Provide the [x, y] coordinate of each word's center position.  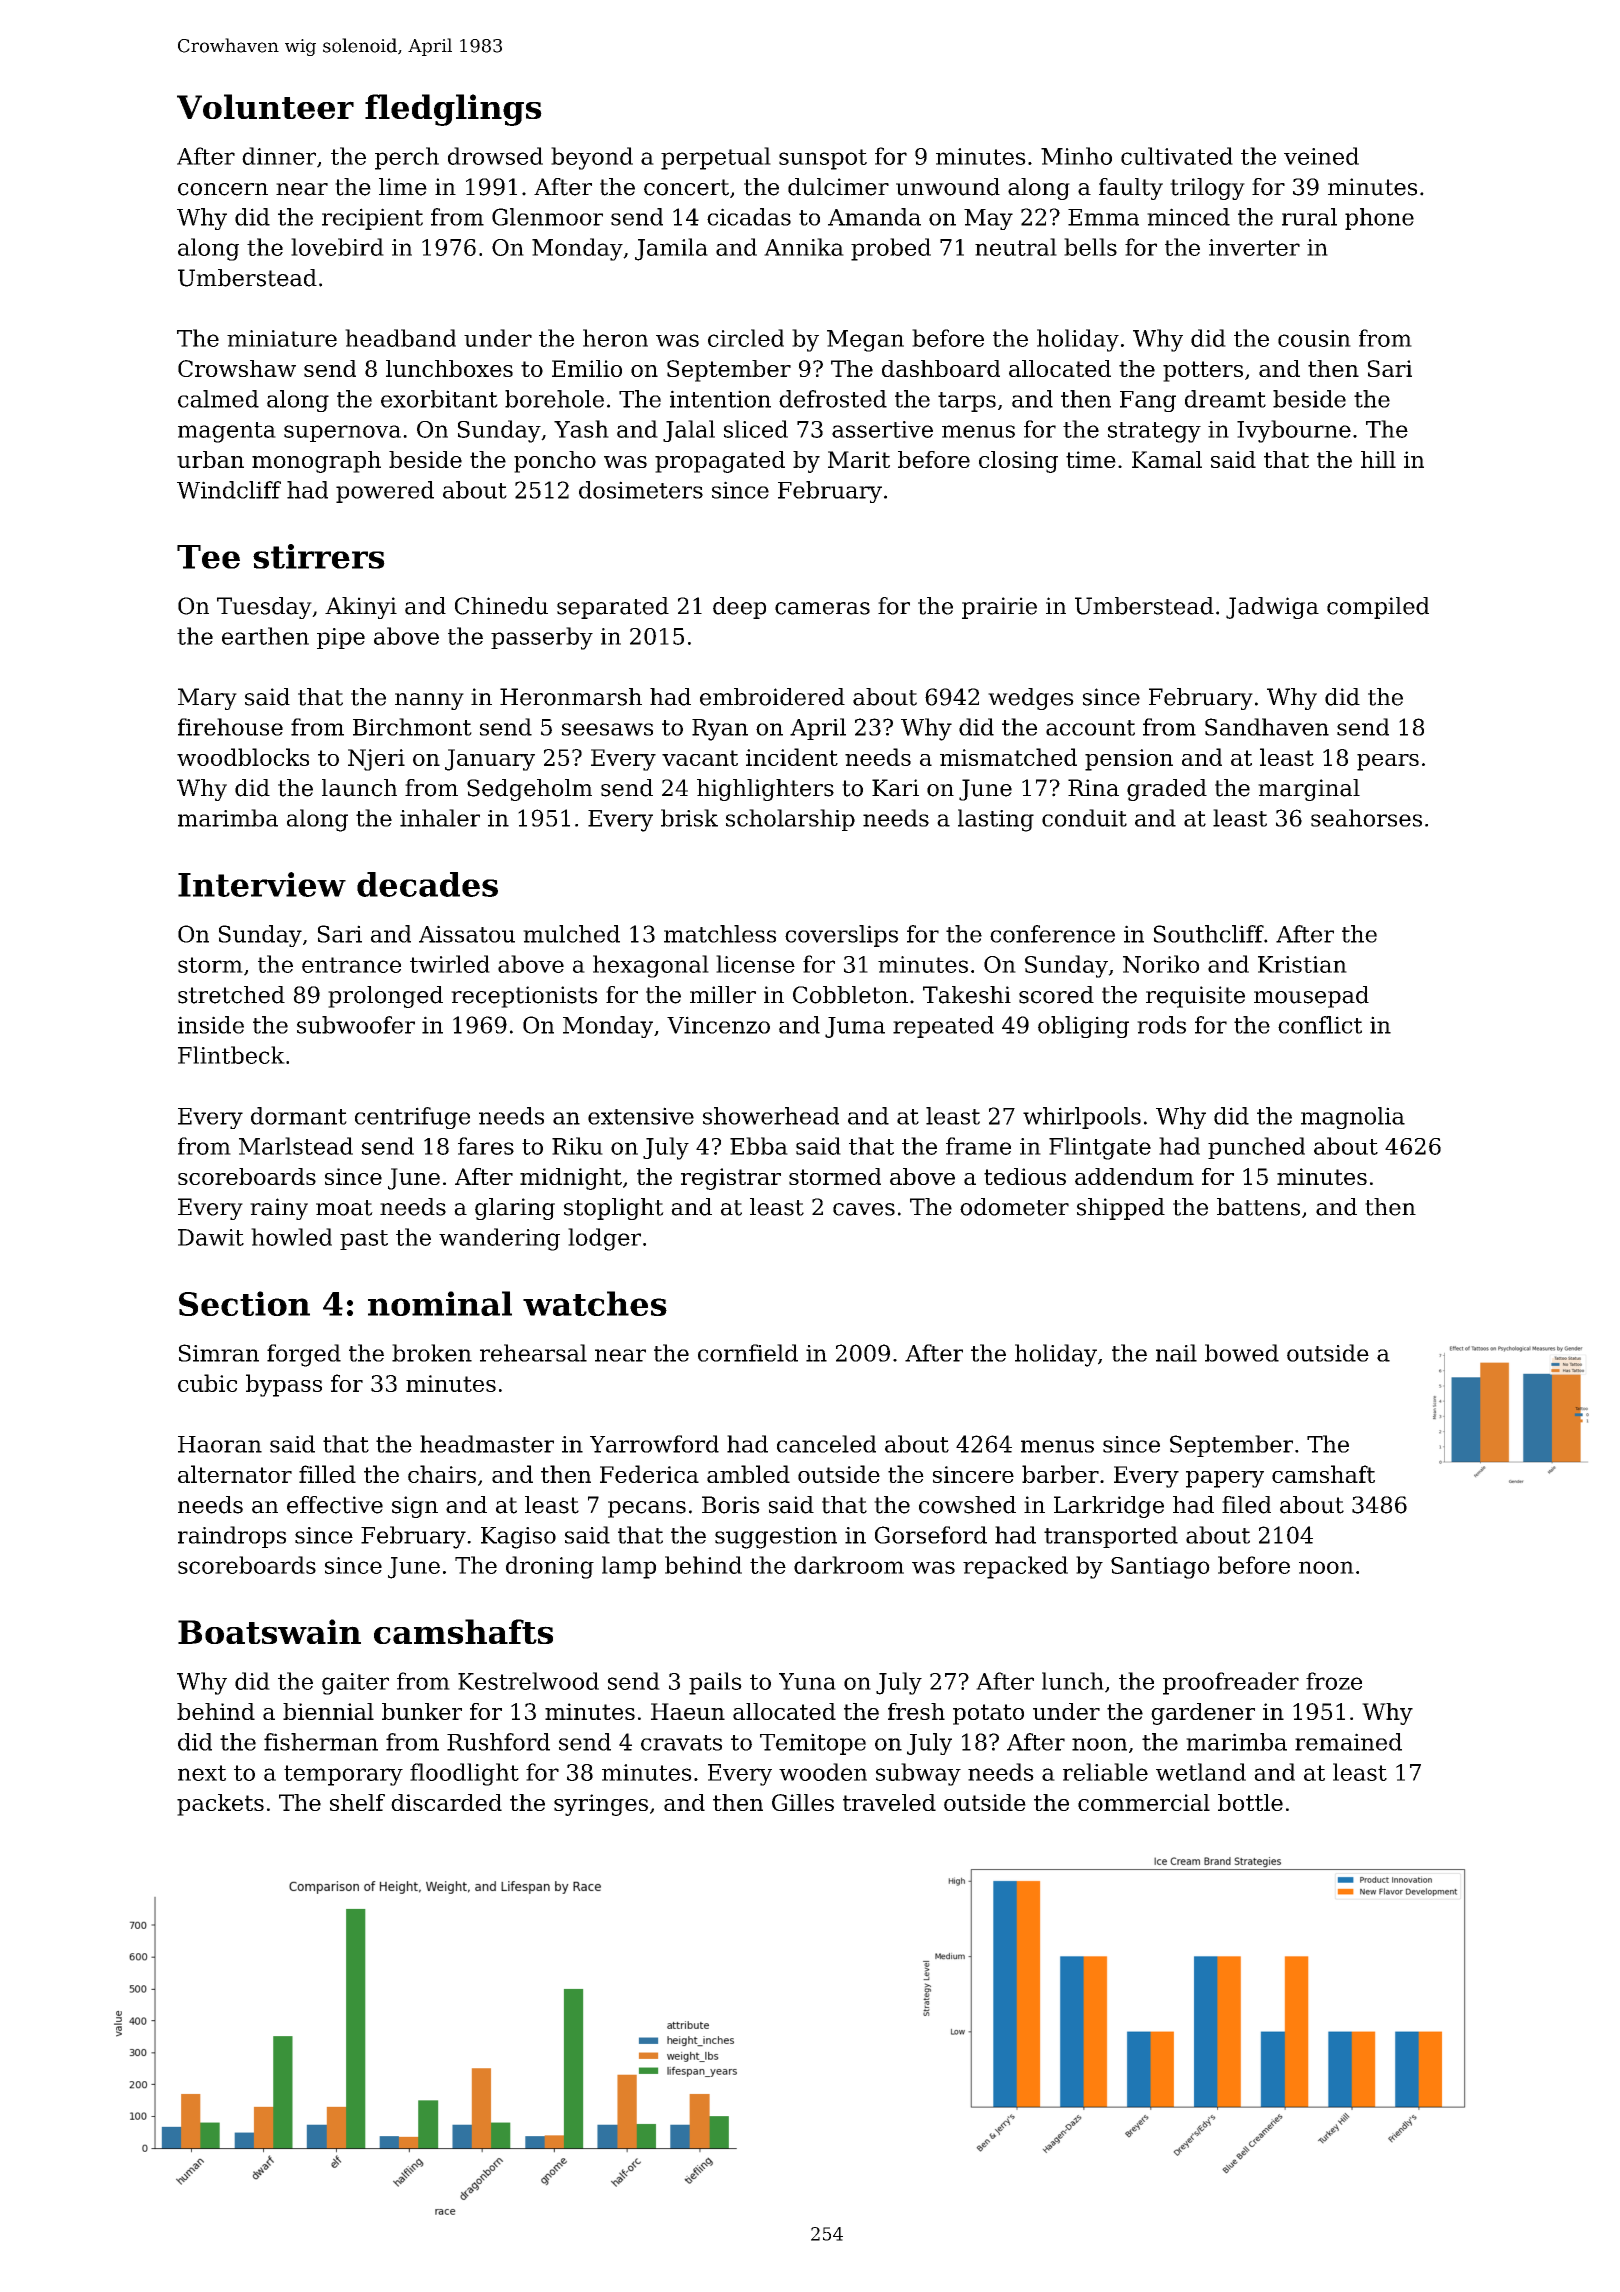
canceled [826, 1444]
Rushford [498, 1742]
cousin [1314, 338]
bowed [1242, 1353]
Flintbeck [231, 1055]
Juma [855, 1027]
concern [223, 189]
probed [891, 249]
